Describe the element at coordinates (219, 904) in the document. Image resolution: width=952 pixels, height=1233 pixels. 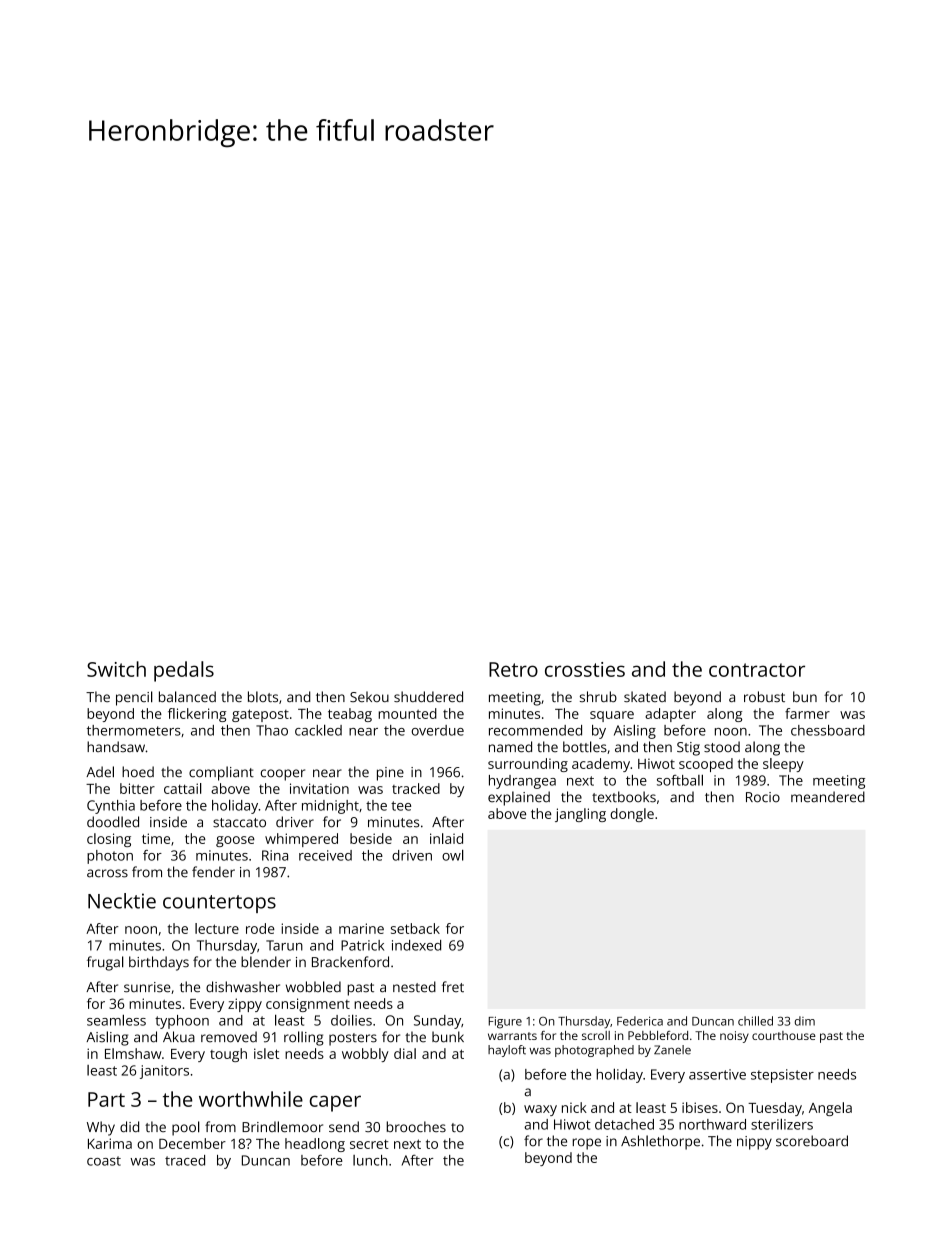
I see `countertops` at that location.
